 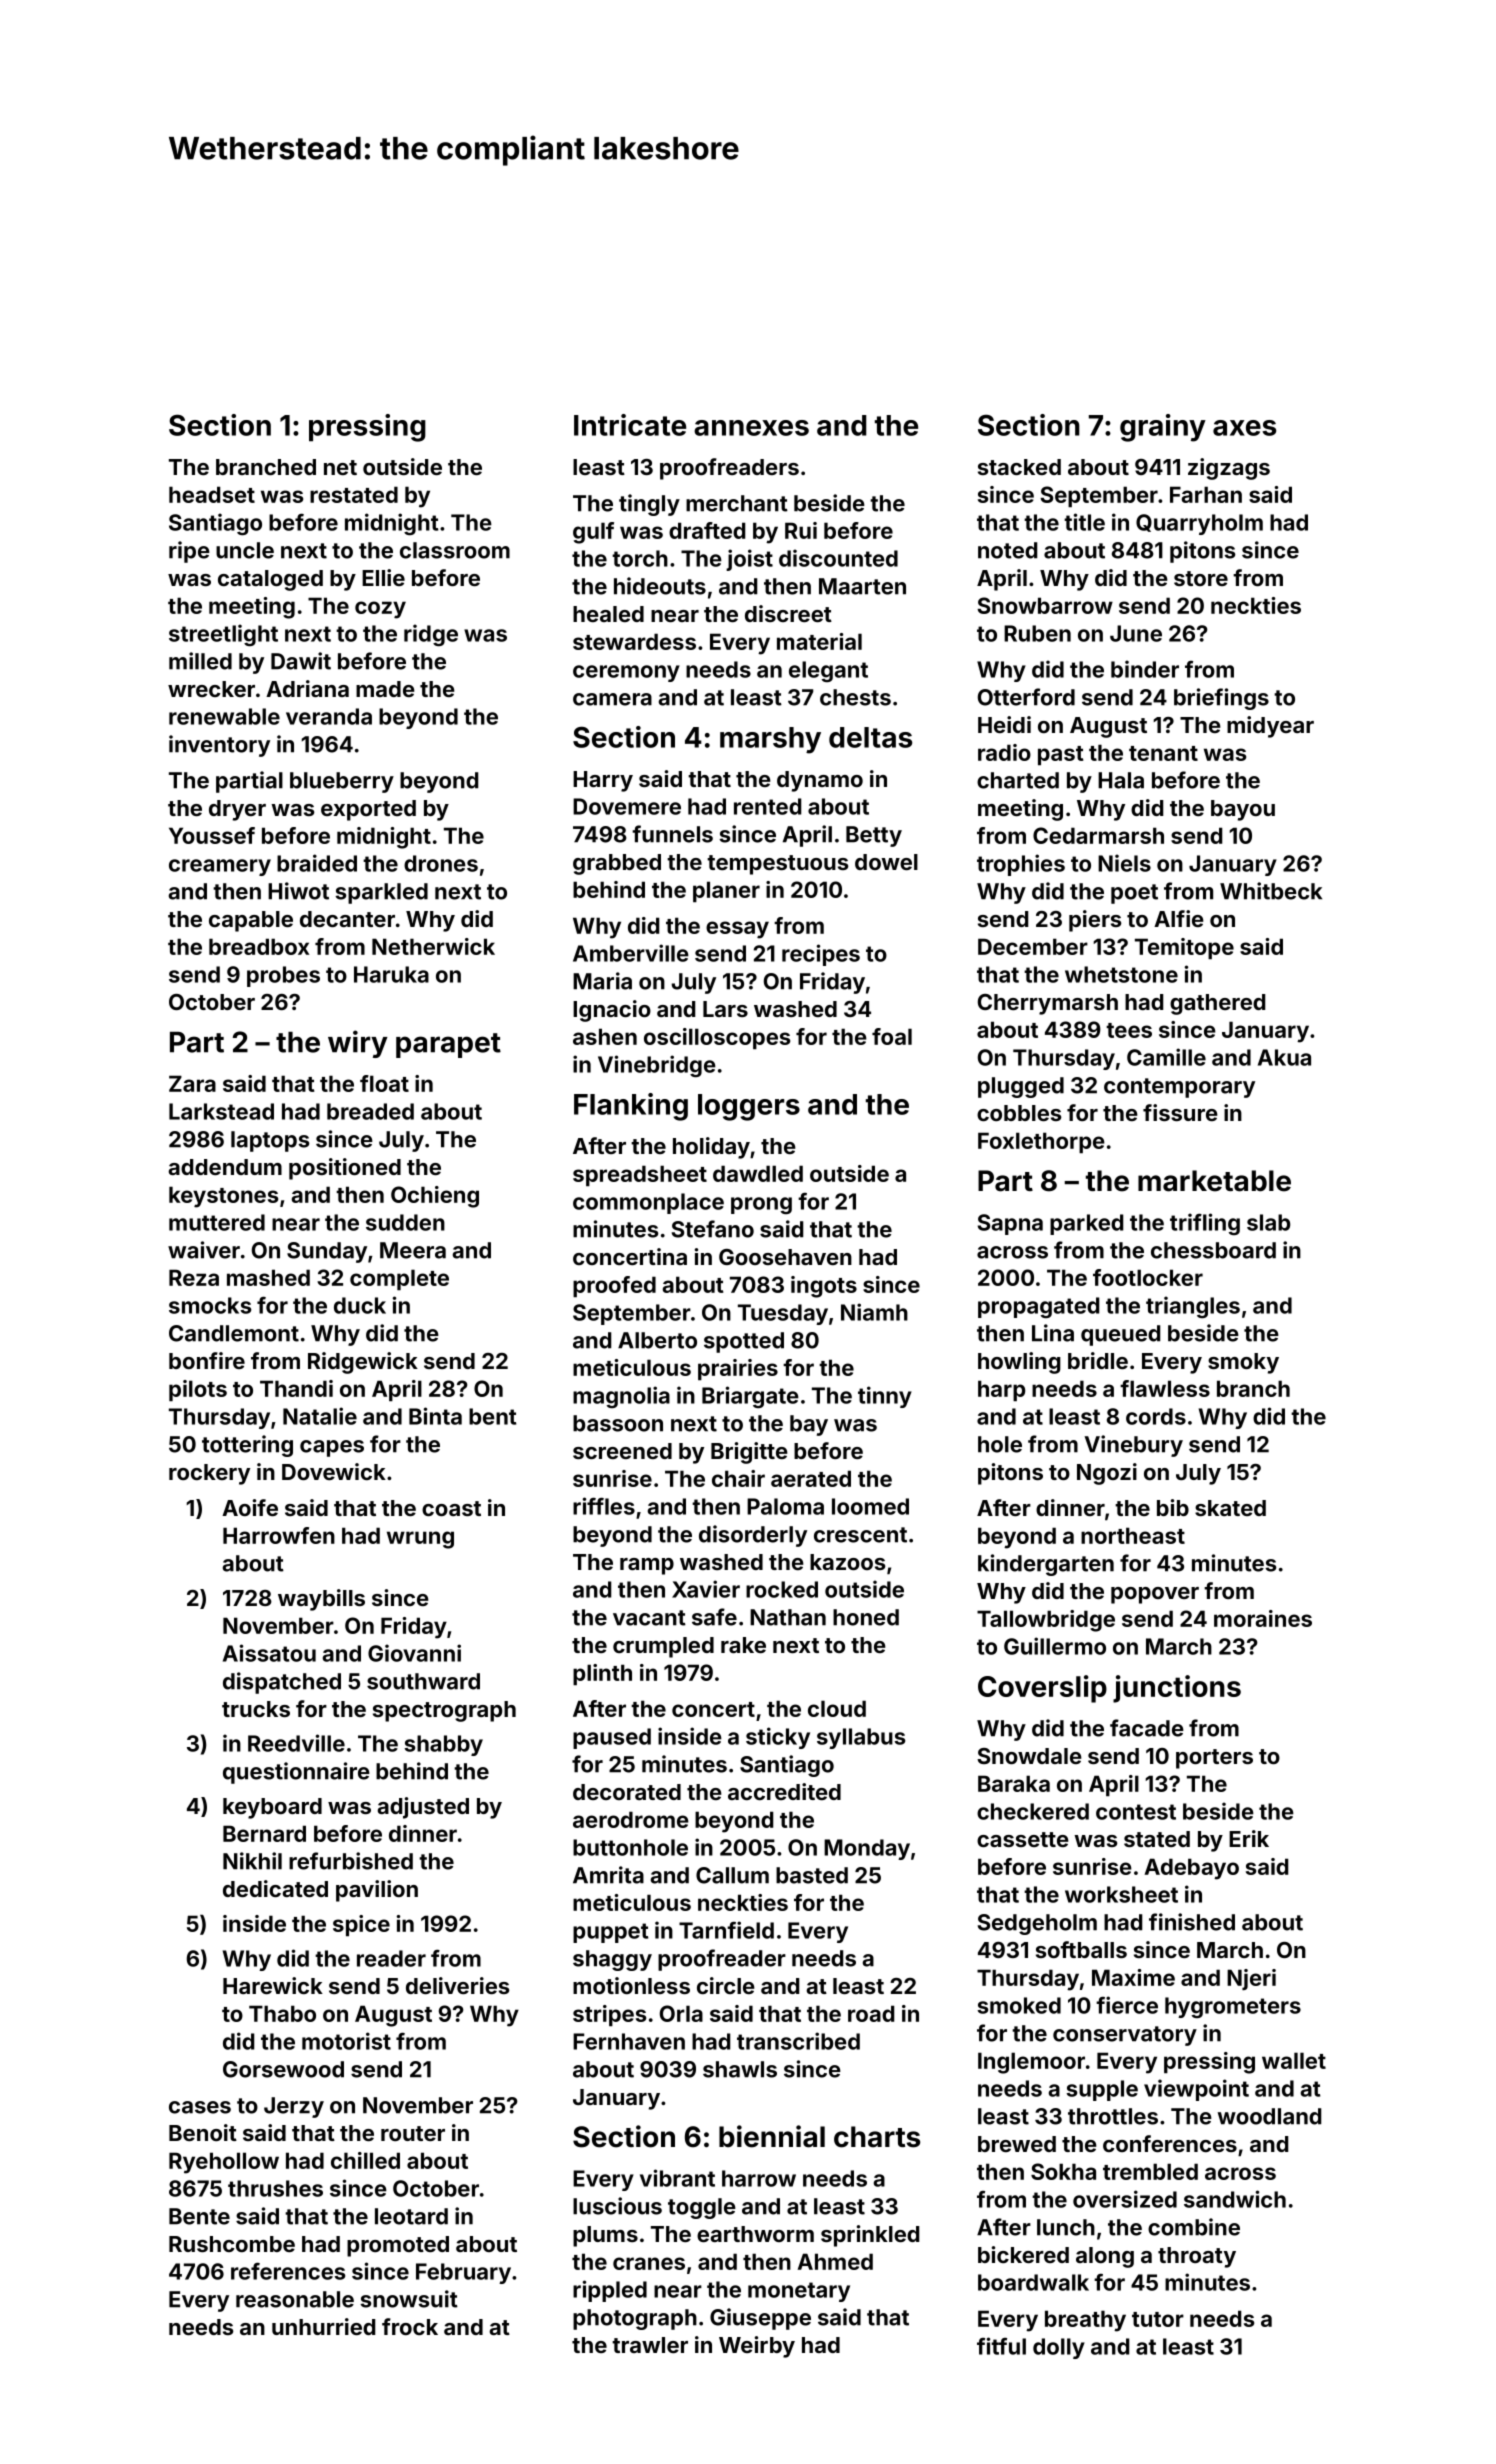 What do you see at coordinates (270, 580) in the screenshot?
I see `cataloged` at bounding box center [270, 580].
